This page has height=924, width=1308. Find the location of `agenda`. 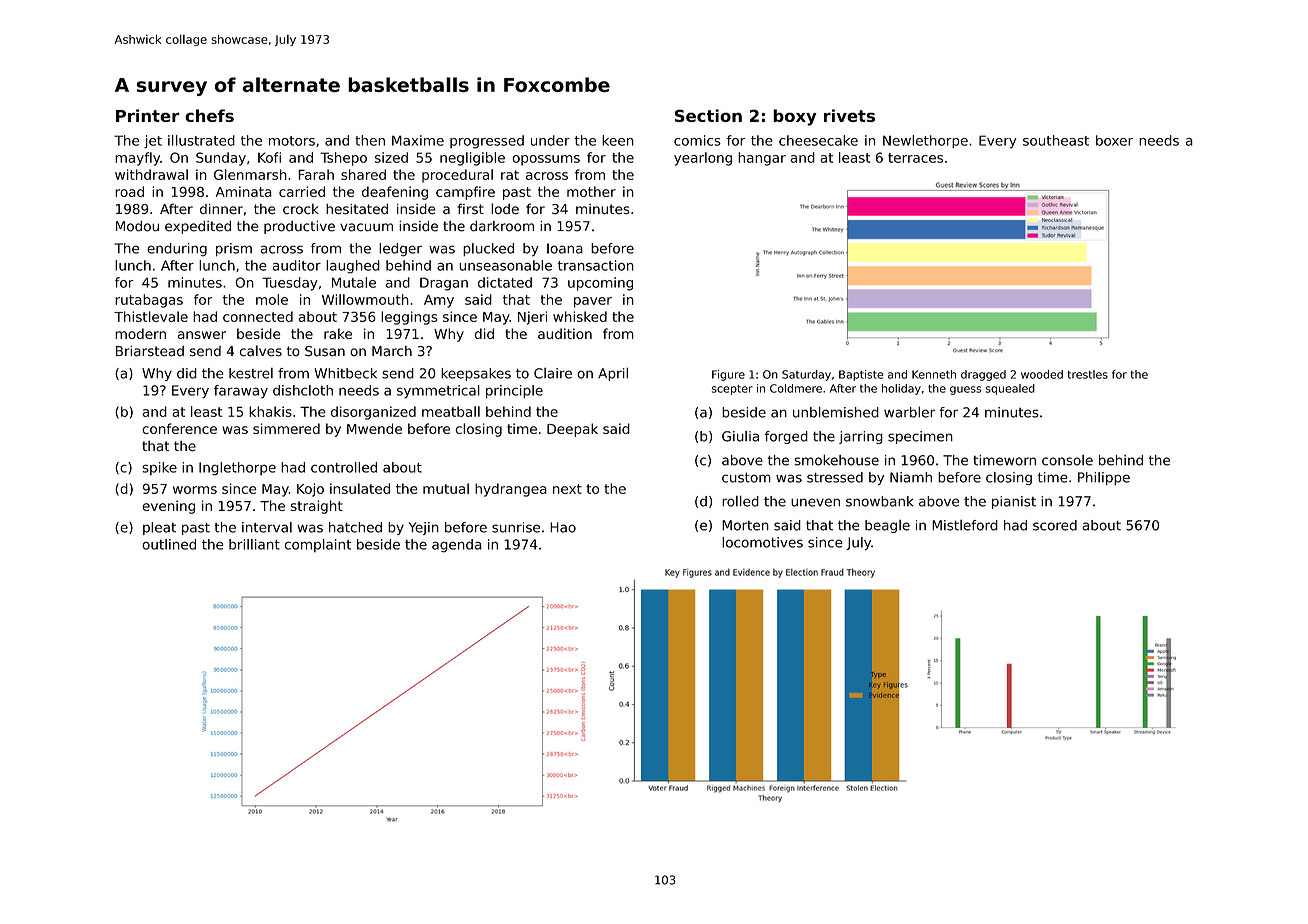

agenda is located at coordinates (457, 546).
